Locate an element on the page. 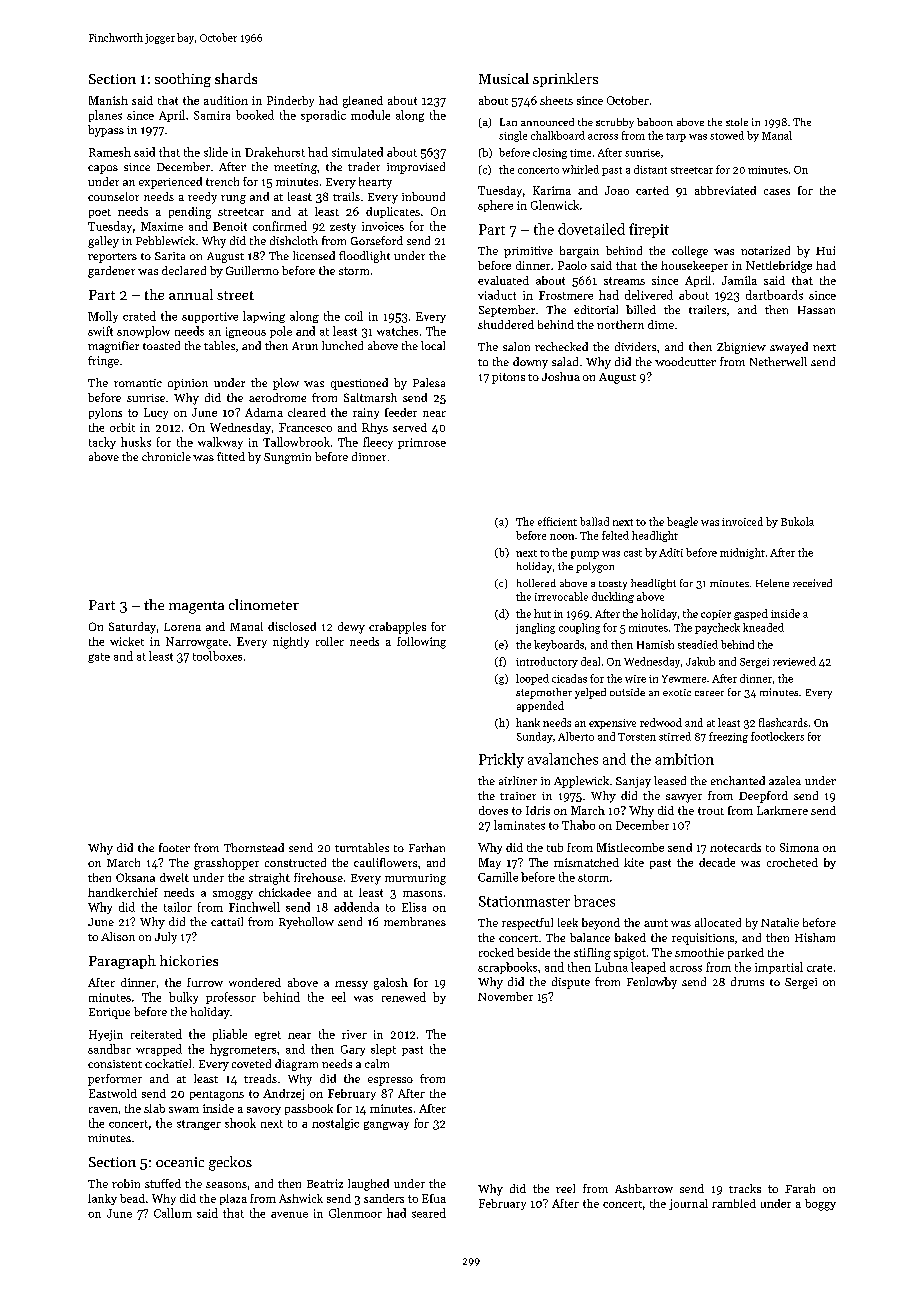 The width and height of the image is (924, 1308). shards is located at coordinates (236, 78).
